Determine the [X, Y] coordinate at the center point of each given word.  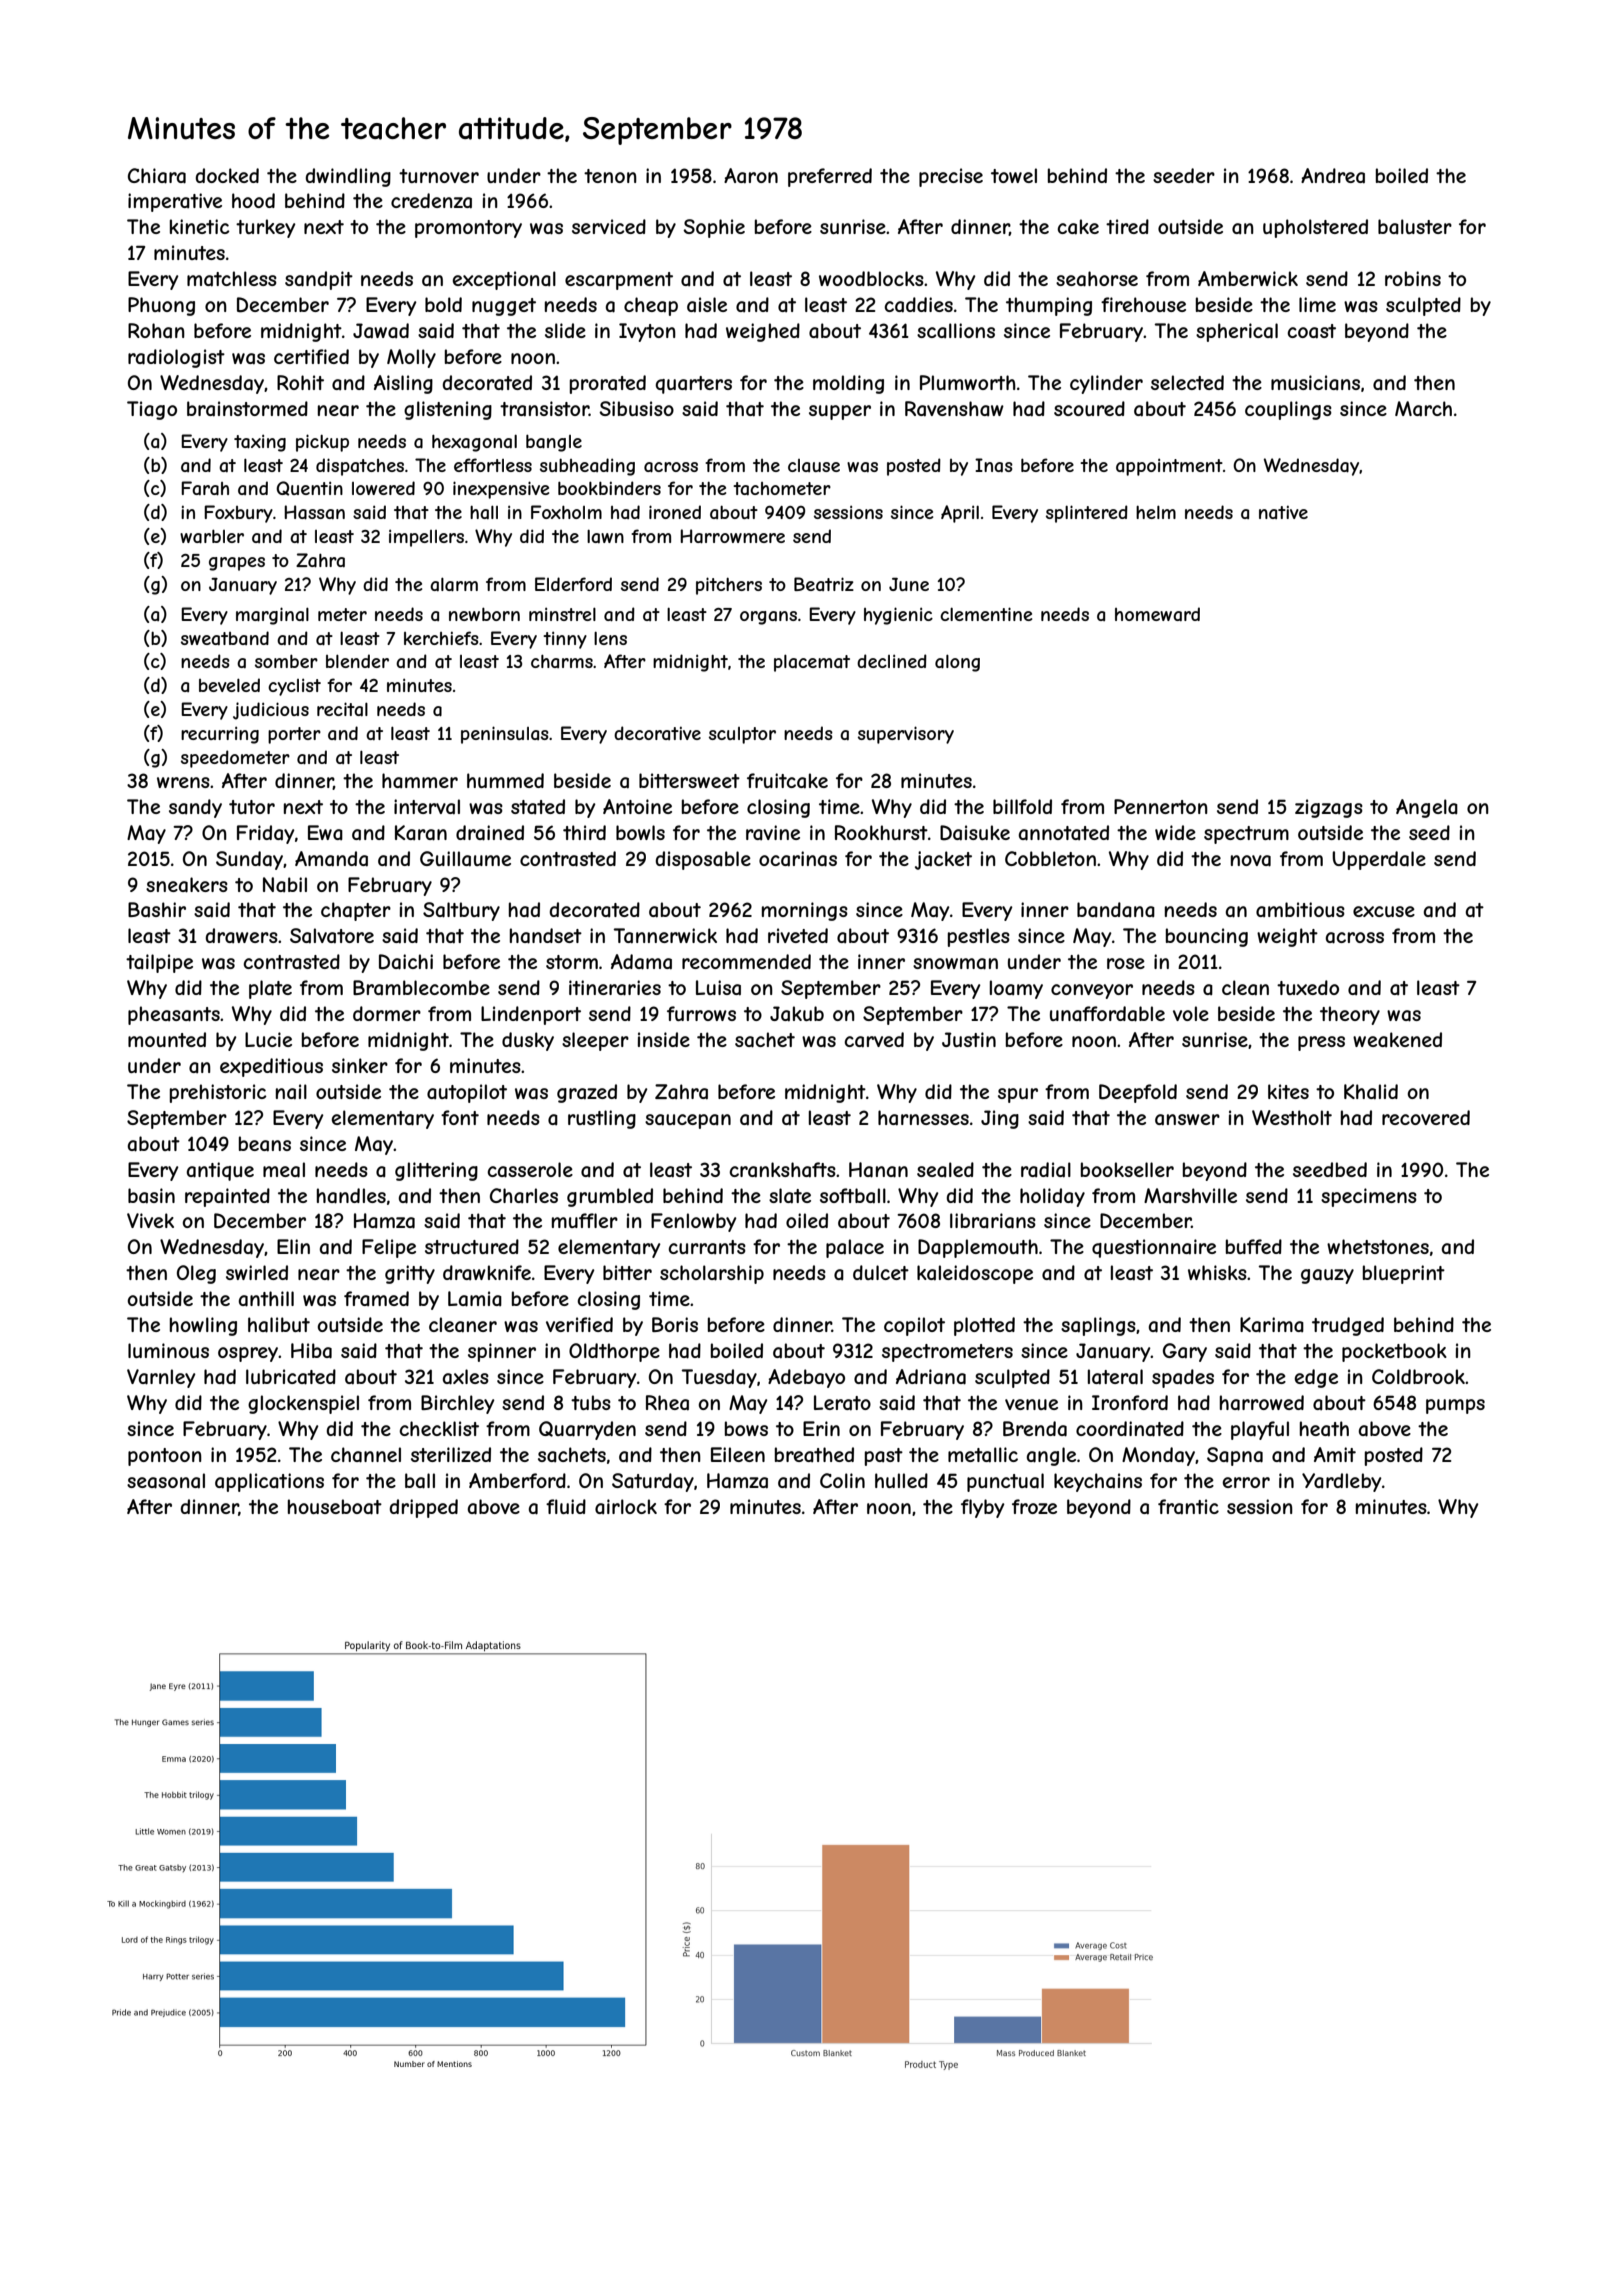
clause [814, 465]
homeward [1157, 614]
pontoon [165, 1457]
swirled [257, 1272]
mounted [167, 1039]
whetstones [1378, 1246]
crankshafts [782, 1170]
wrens [183, 782]
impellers [426, 538]
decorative [657, 733]
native [1283, 512]
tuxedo [1308, 987]
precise [951, 177]
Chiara [157, 176]
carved [874, 1040]
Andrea [1333, 176]
